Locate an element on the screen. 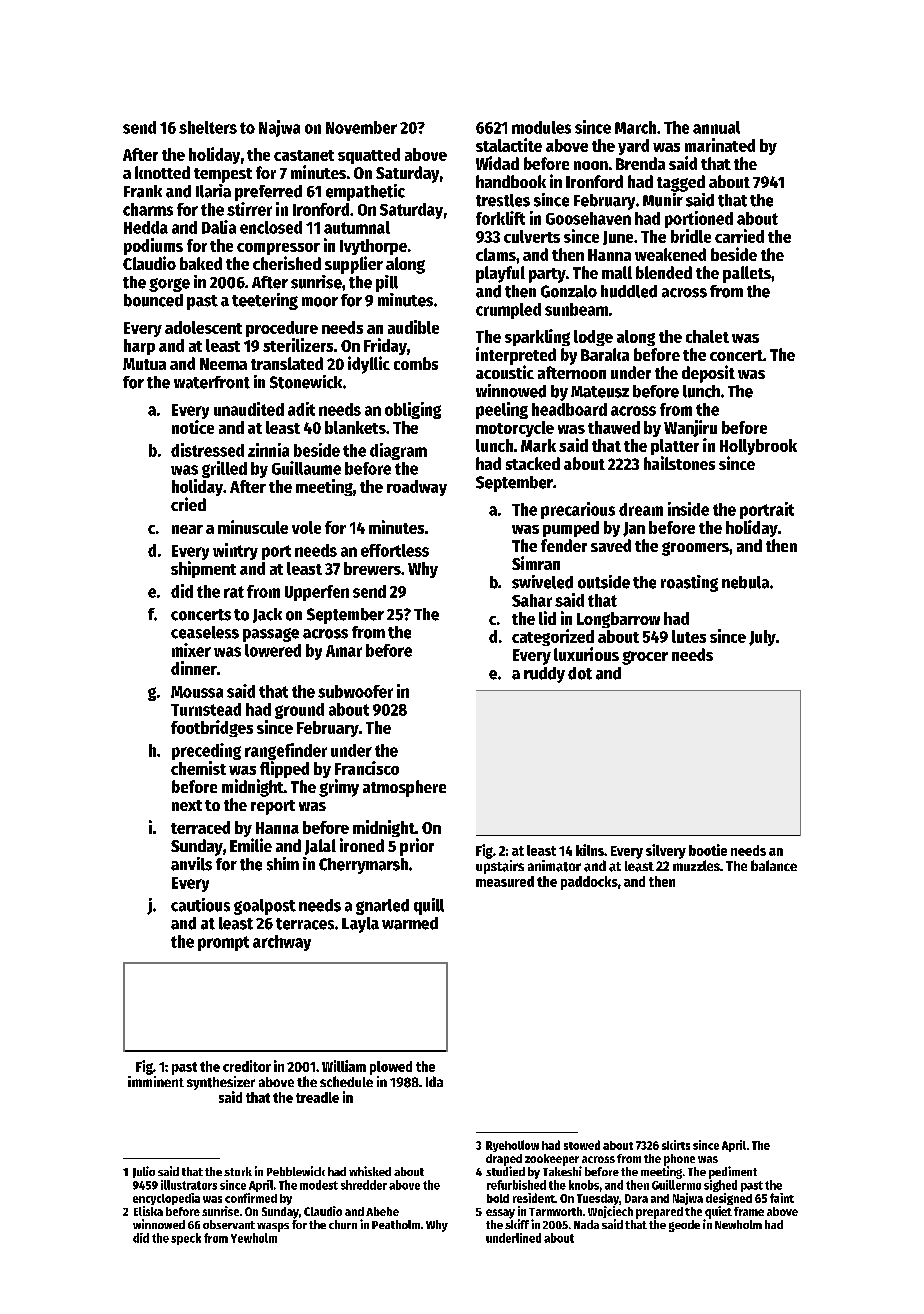 The image size is (924, 1314). hailstones is located at coordinates (679, 463).
